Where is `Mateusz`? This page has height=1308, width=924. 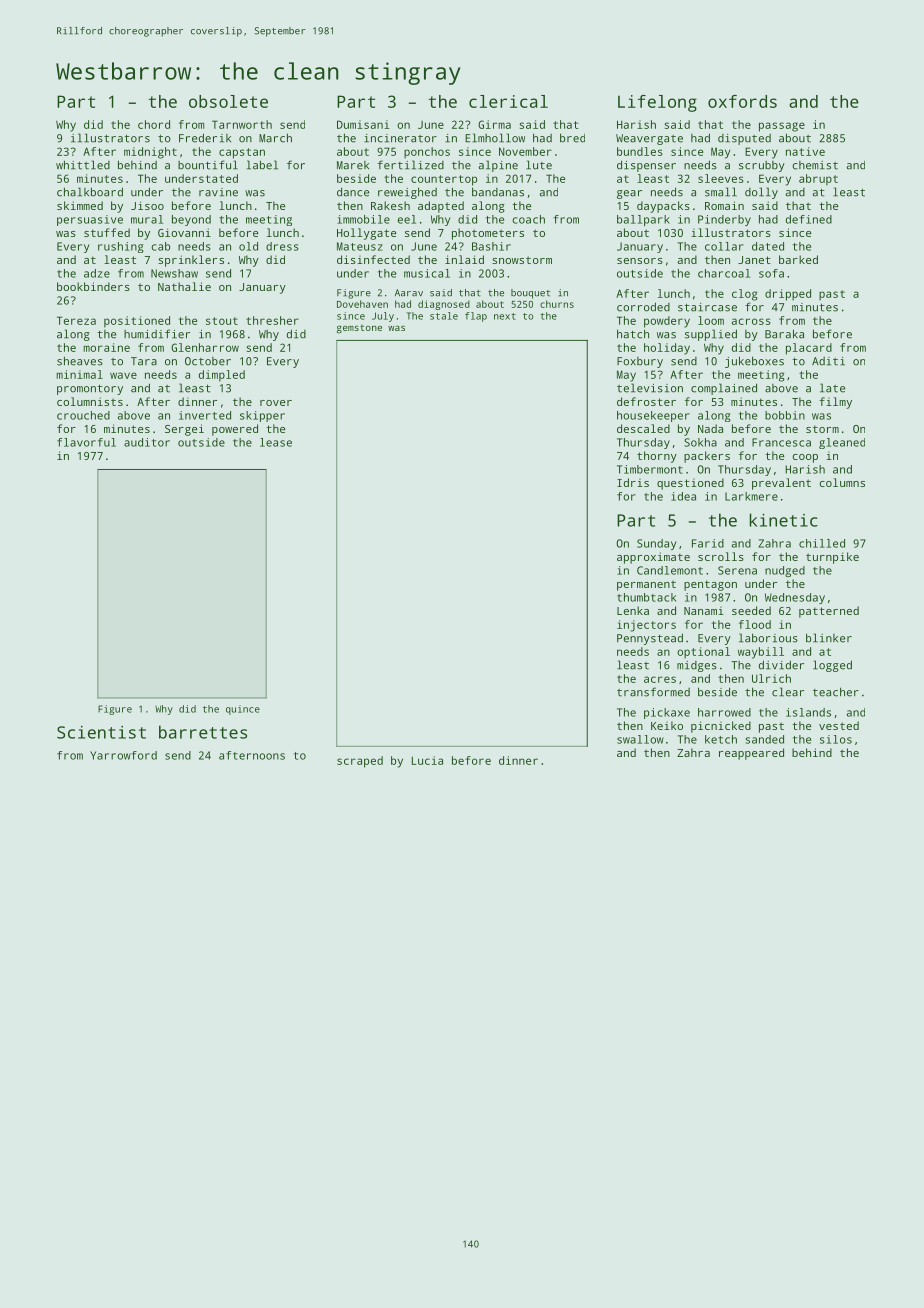
Mateusz is located at coordinates (359, 246).
